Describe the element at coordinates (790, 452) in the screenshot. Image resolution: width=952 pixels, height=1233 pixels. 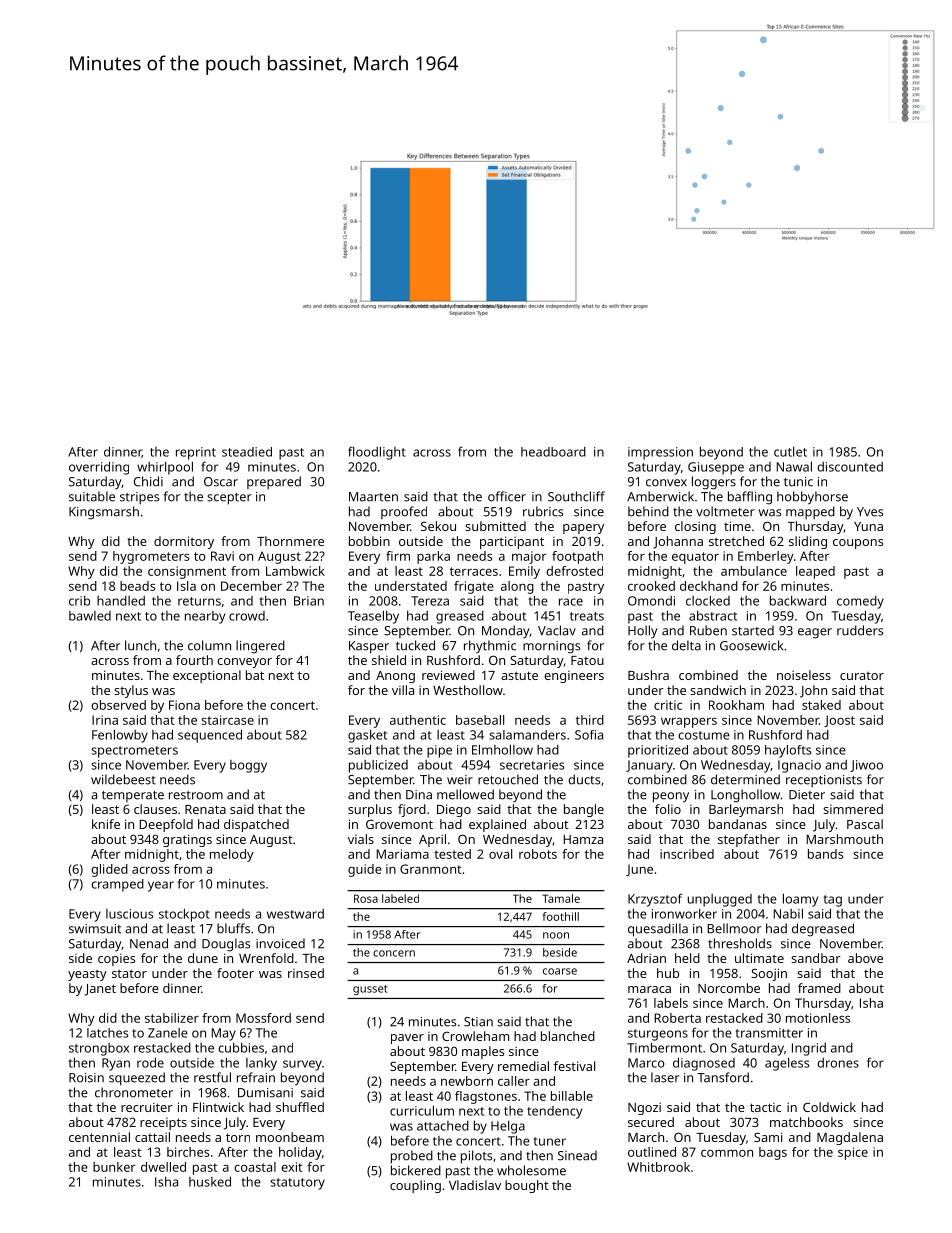
I see `cutlet` at that location.
